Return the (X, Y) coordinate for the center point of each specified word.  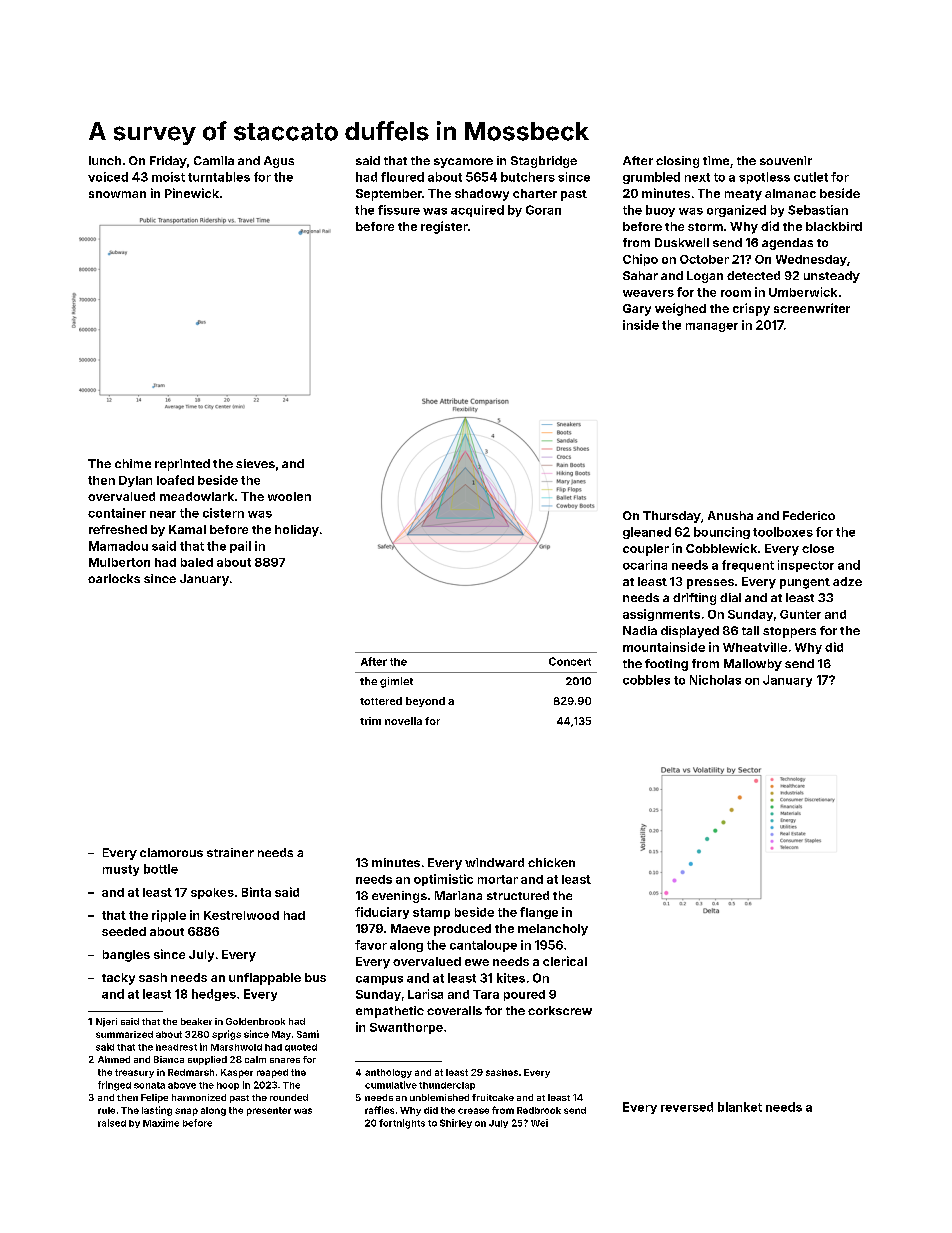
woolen (289, 496)
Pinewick (192, 193)
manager (712, 327)
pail (240, 547)
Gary (637, 310)
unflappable (265, 979)
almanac (790, 193)
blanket (740, 1107)
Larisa (425, 994)
